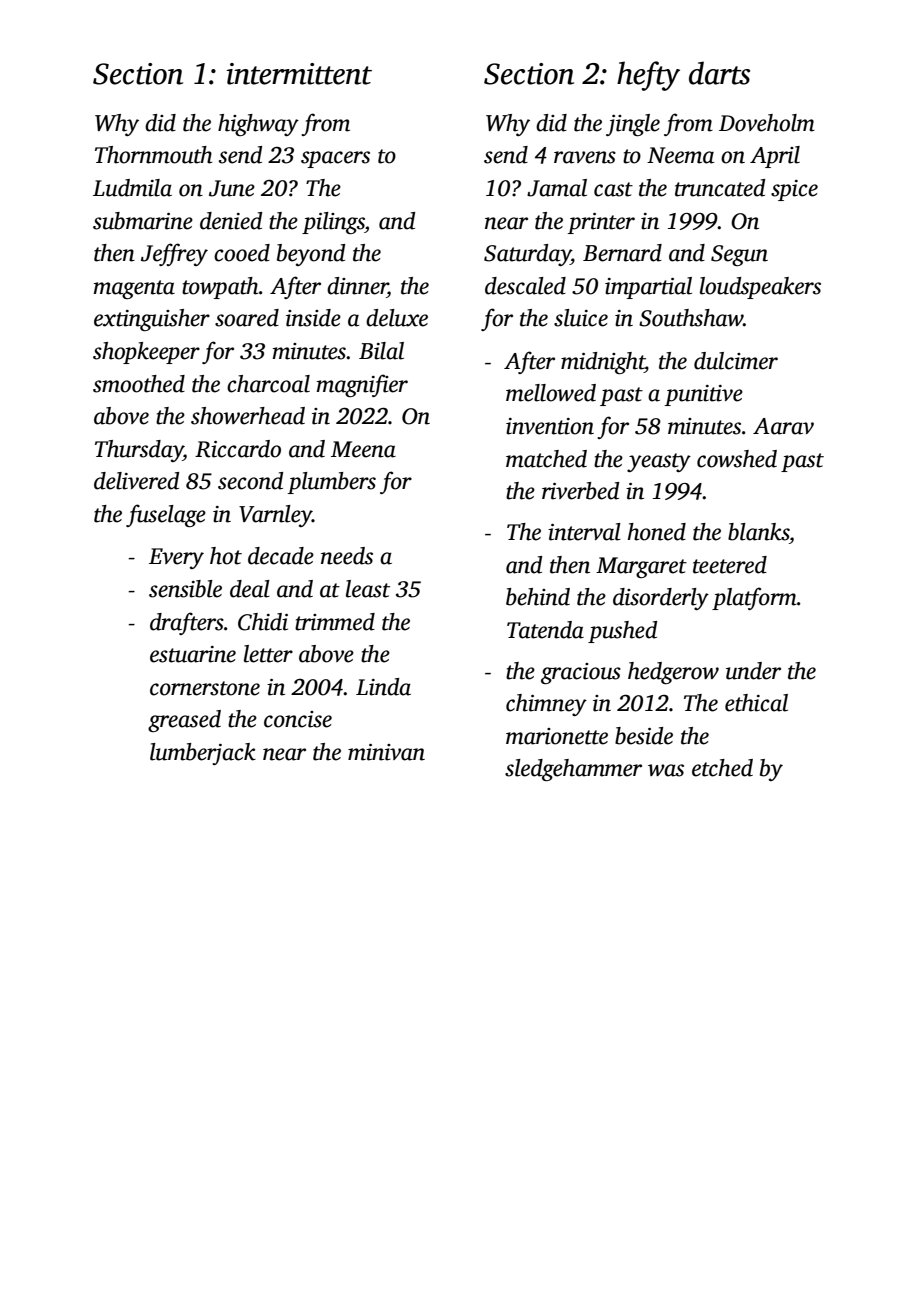 The height and width of the screenshot is (1311, 924). Describe the element at coordinates (232, 188) in the screenshot. I see `June` at that location.
